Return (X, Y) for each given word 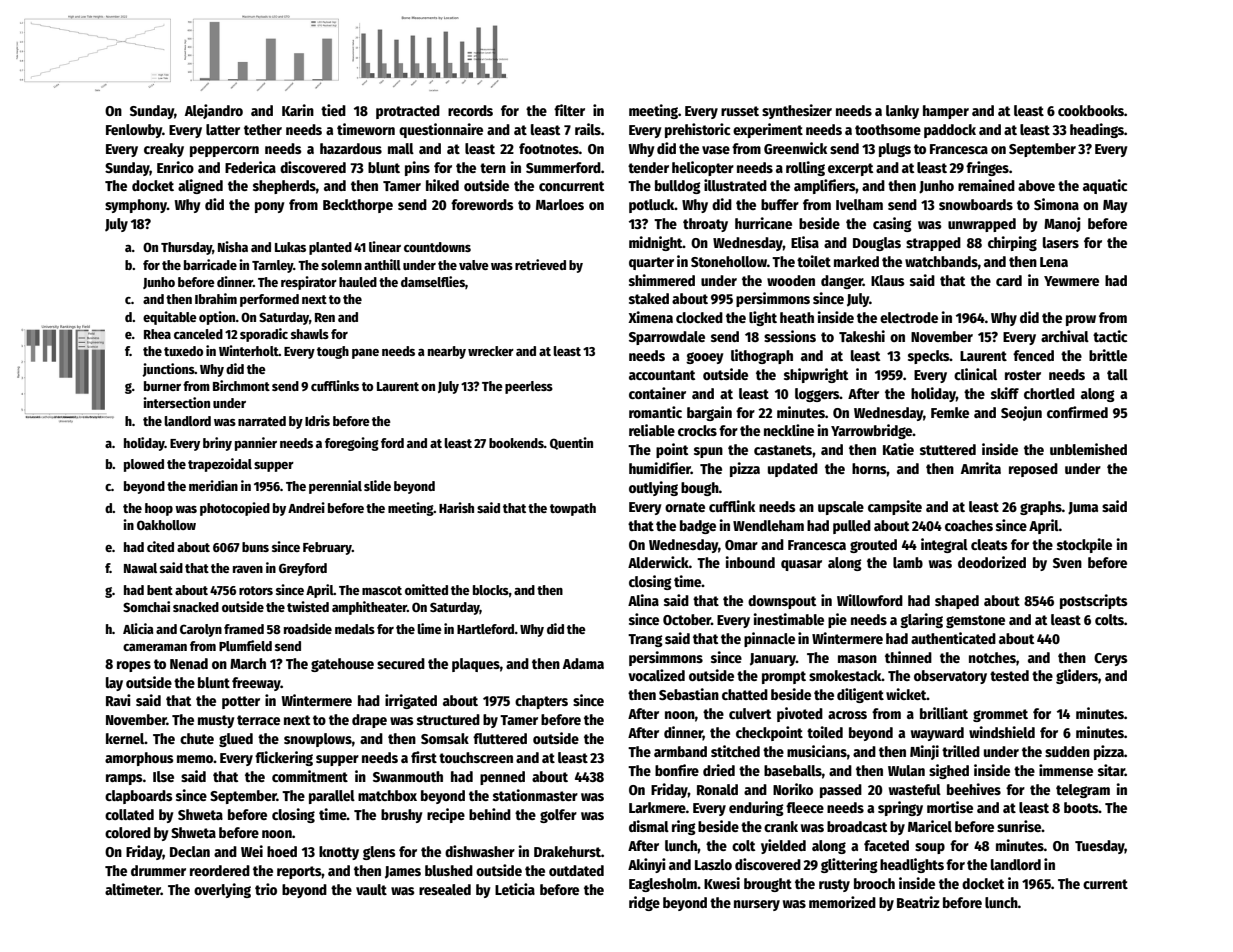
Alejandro (214, 111)
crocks (697, 430)
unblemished (1088, 449)
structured (448, 719)
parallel (332, 797)
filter (569, 110)
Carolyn (201, 630)
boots (1081, 807)
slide (377, 485)
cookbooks (1091, 110)
